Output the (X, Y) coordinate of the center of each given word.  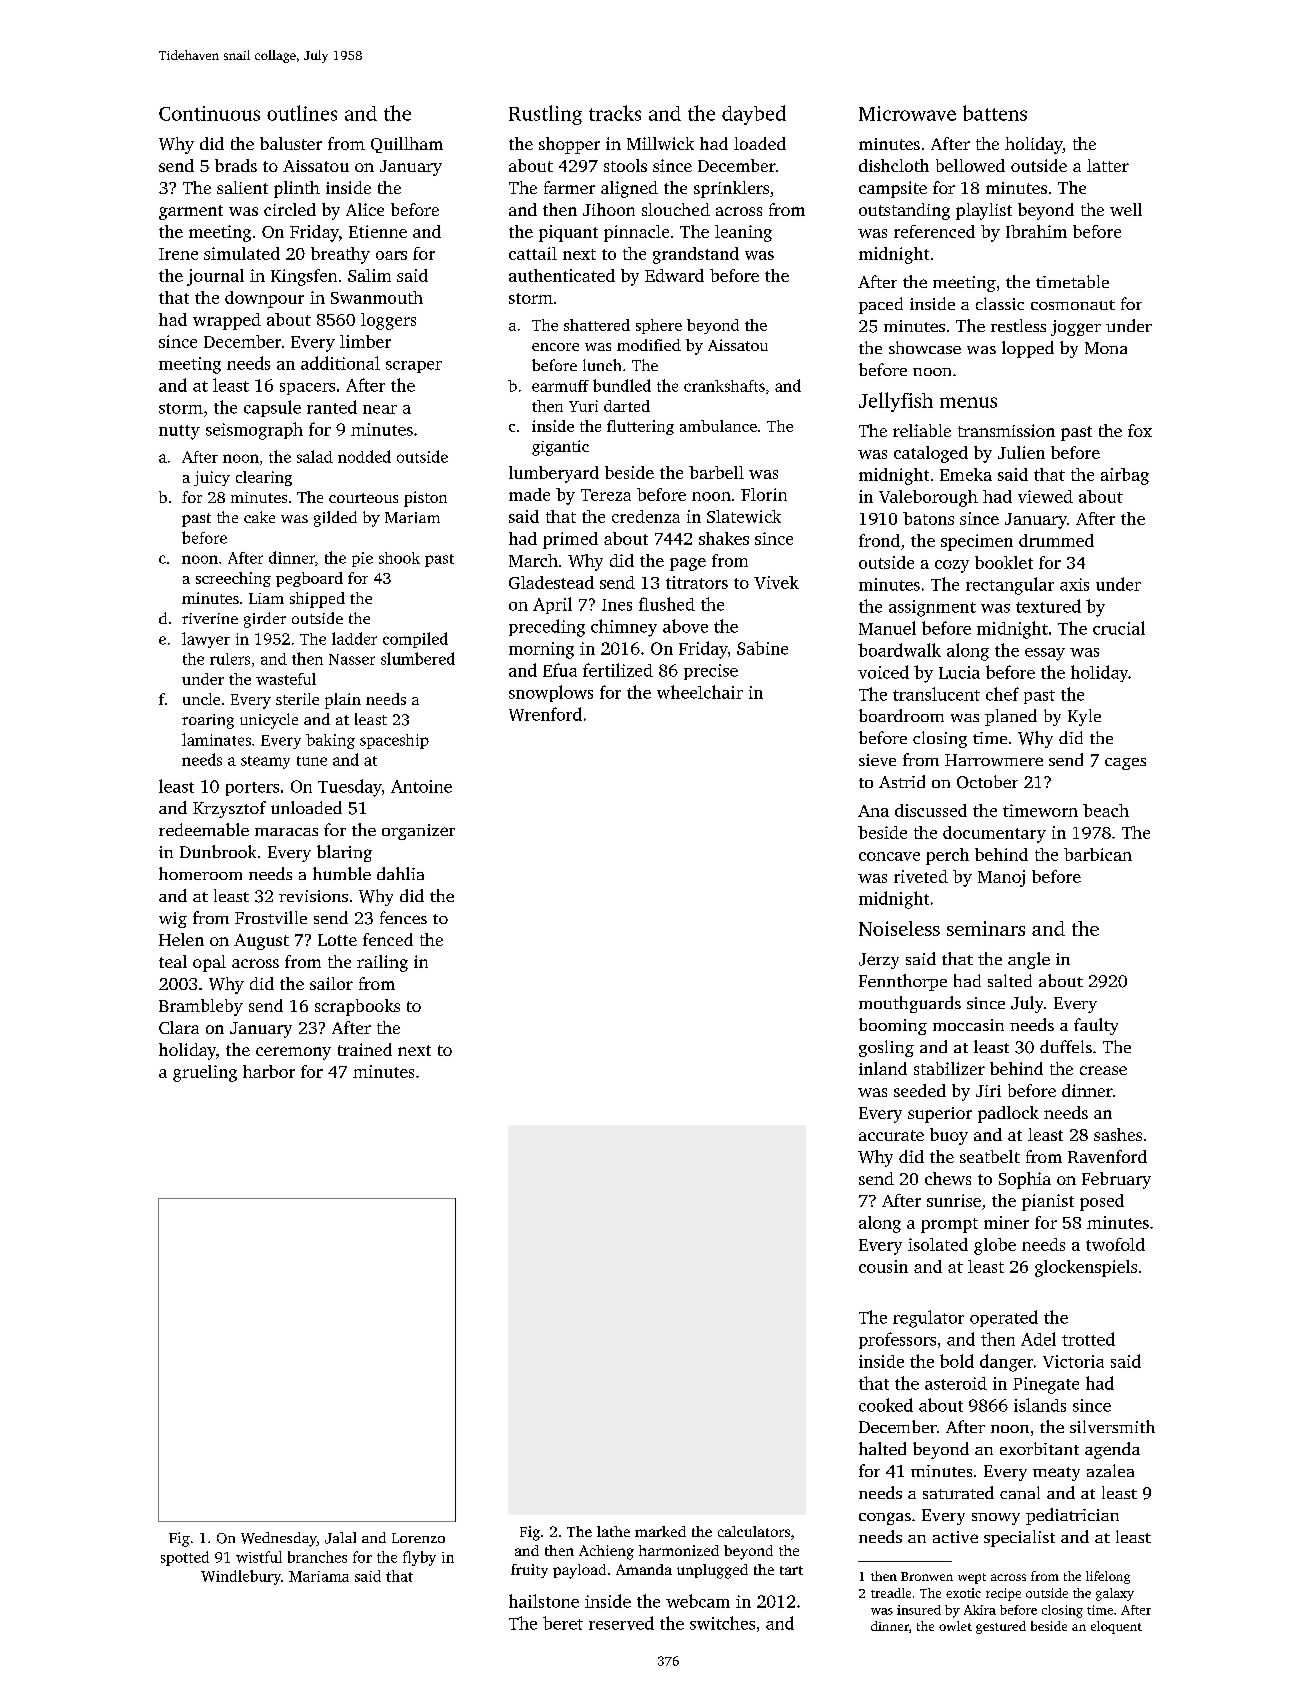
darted (627, 406)
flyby (419, 1558)
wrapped (227, 321)
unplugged (712, 1571)
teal (173, 961)
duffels (1066, 1046)
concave (889, 856)
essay (1045, 654)
